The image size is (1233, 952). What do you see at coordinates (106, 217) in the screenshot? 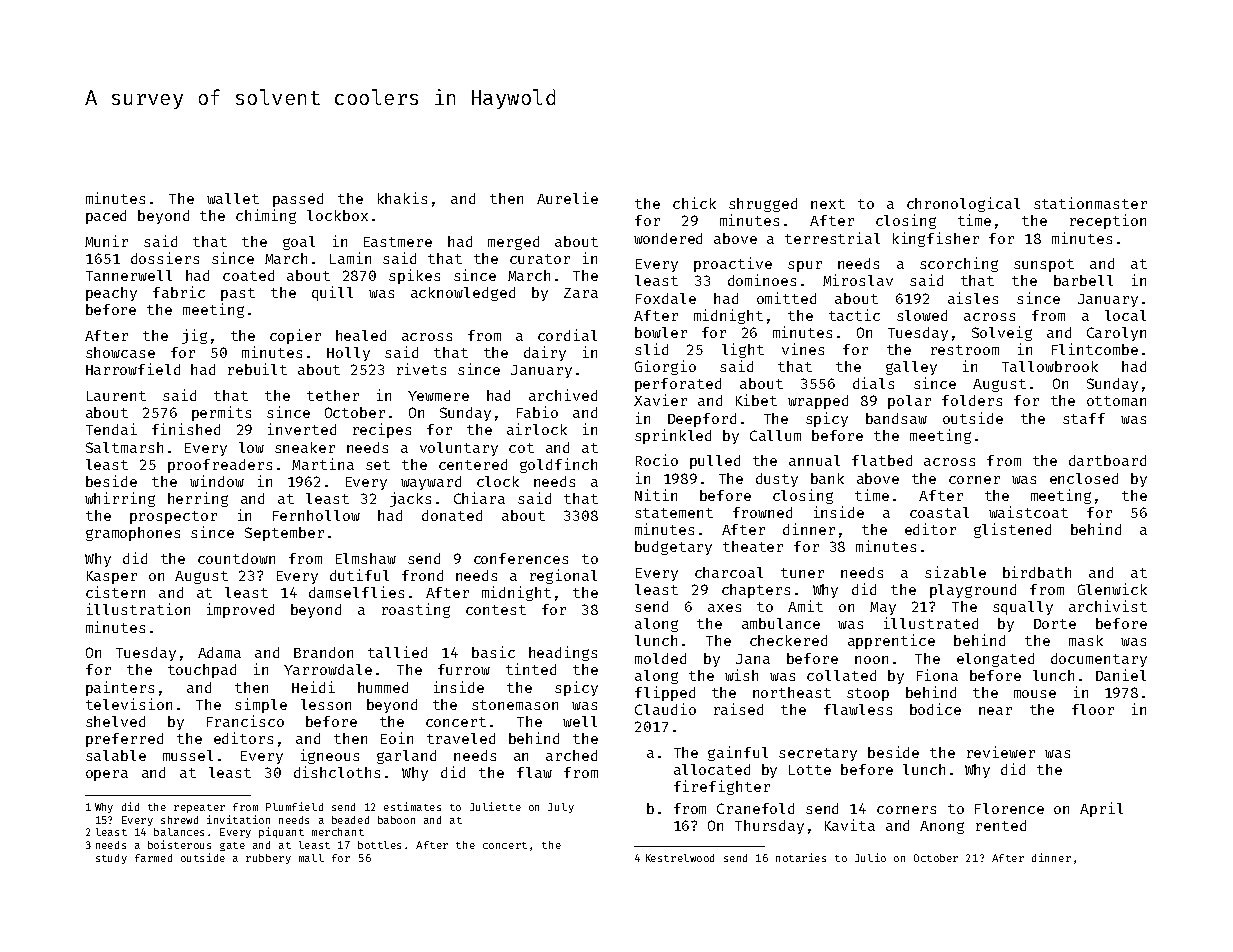
I see `paced` at bounding box center [106, 217].
